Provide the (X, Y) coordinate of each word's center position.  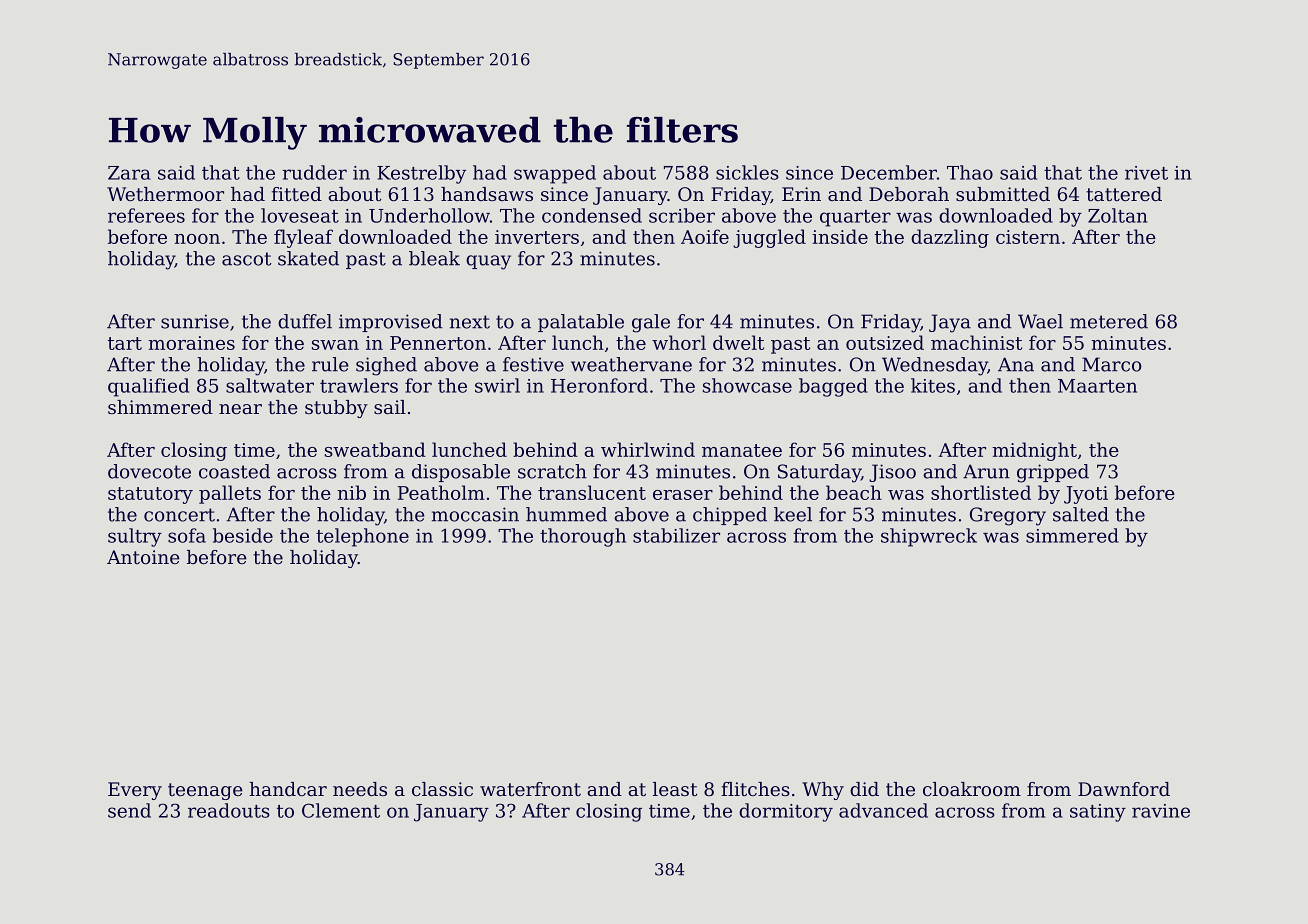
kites (933, 385)
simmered (1072, 535)
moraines (191, 343)
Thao (970, 172)
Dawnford (1124, 789)
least (675, 789)
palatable (581, 323)
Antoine (143, 557)
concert (179, 515)
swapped (555, 174)
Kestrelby (421, 174)
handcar (288, 789)
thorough (583, 537)
